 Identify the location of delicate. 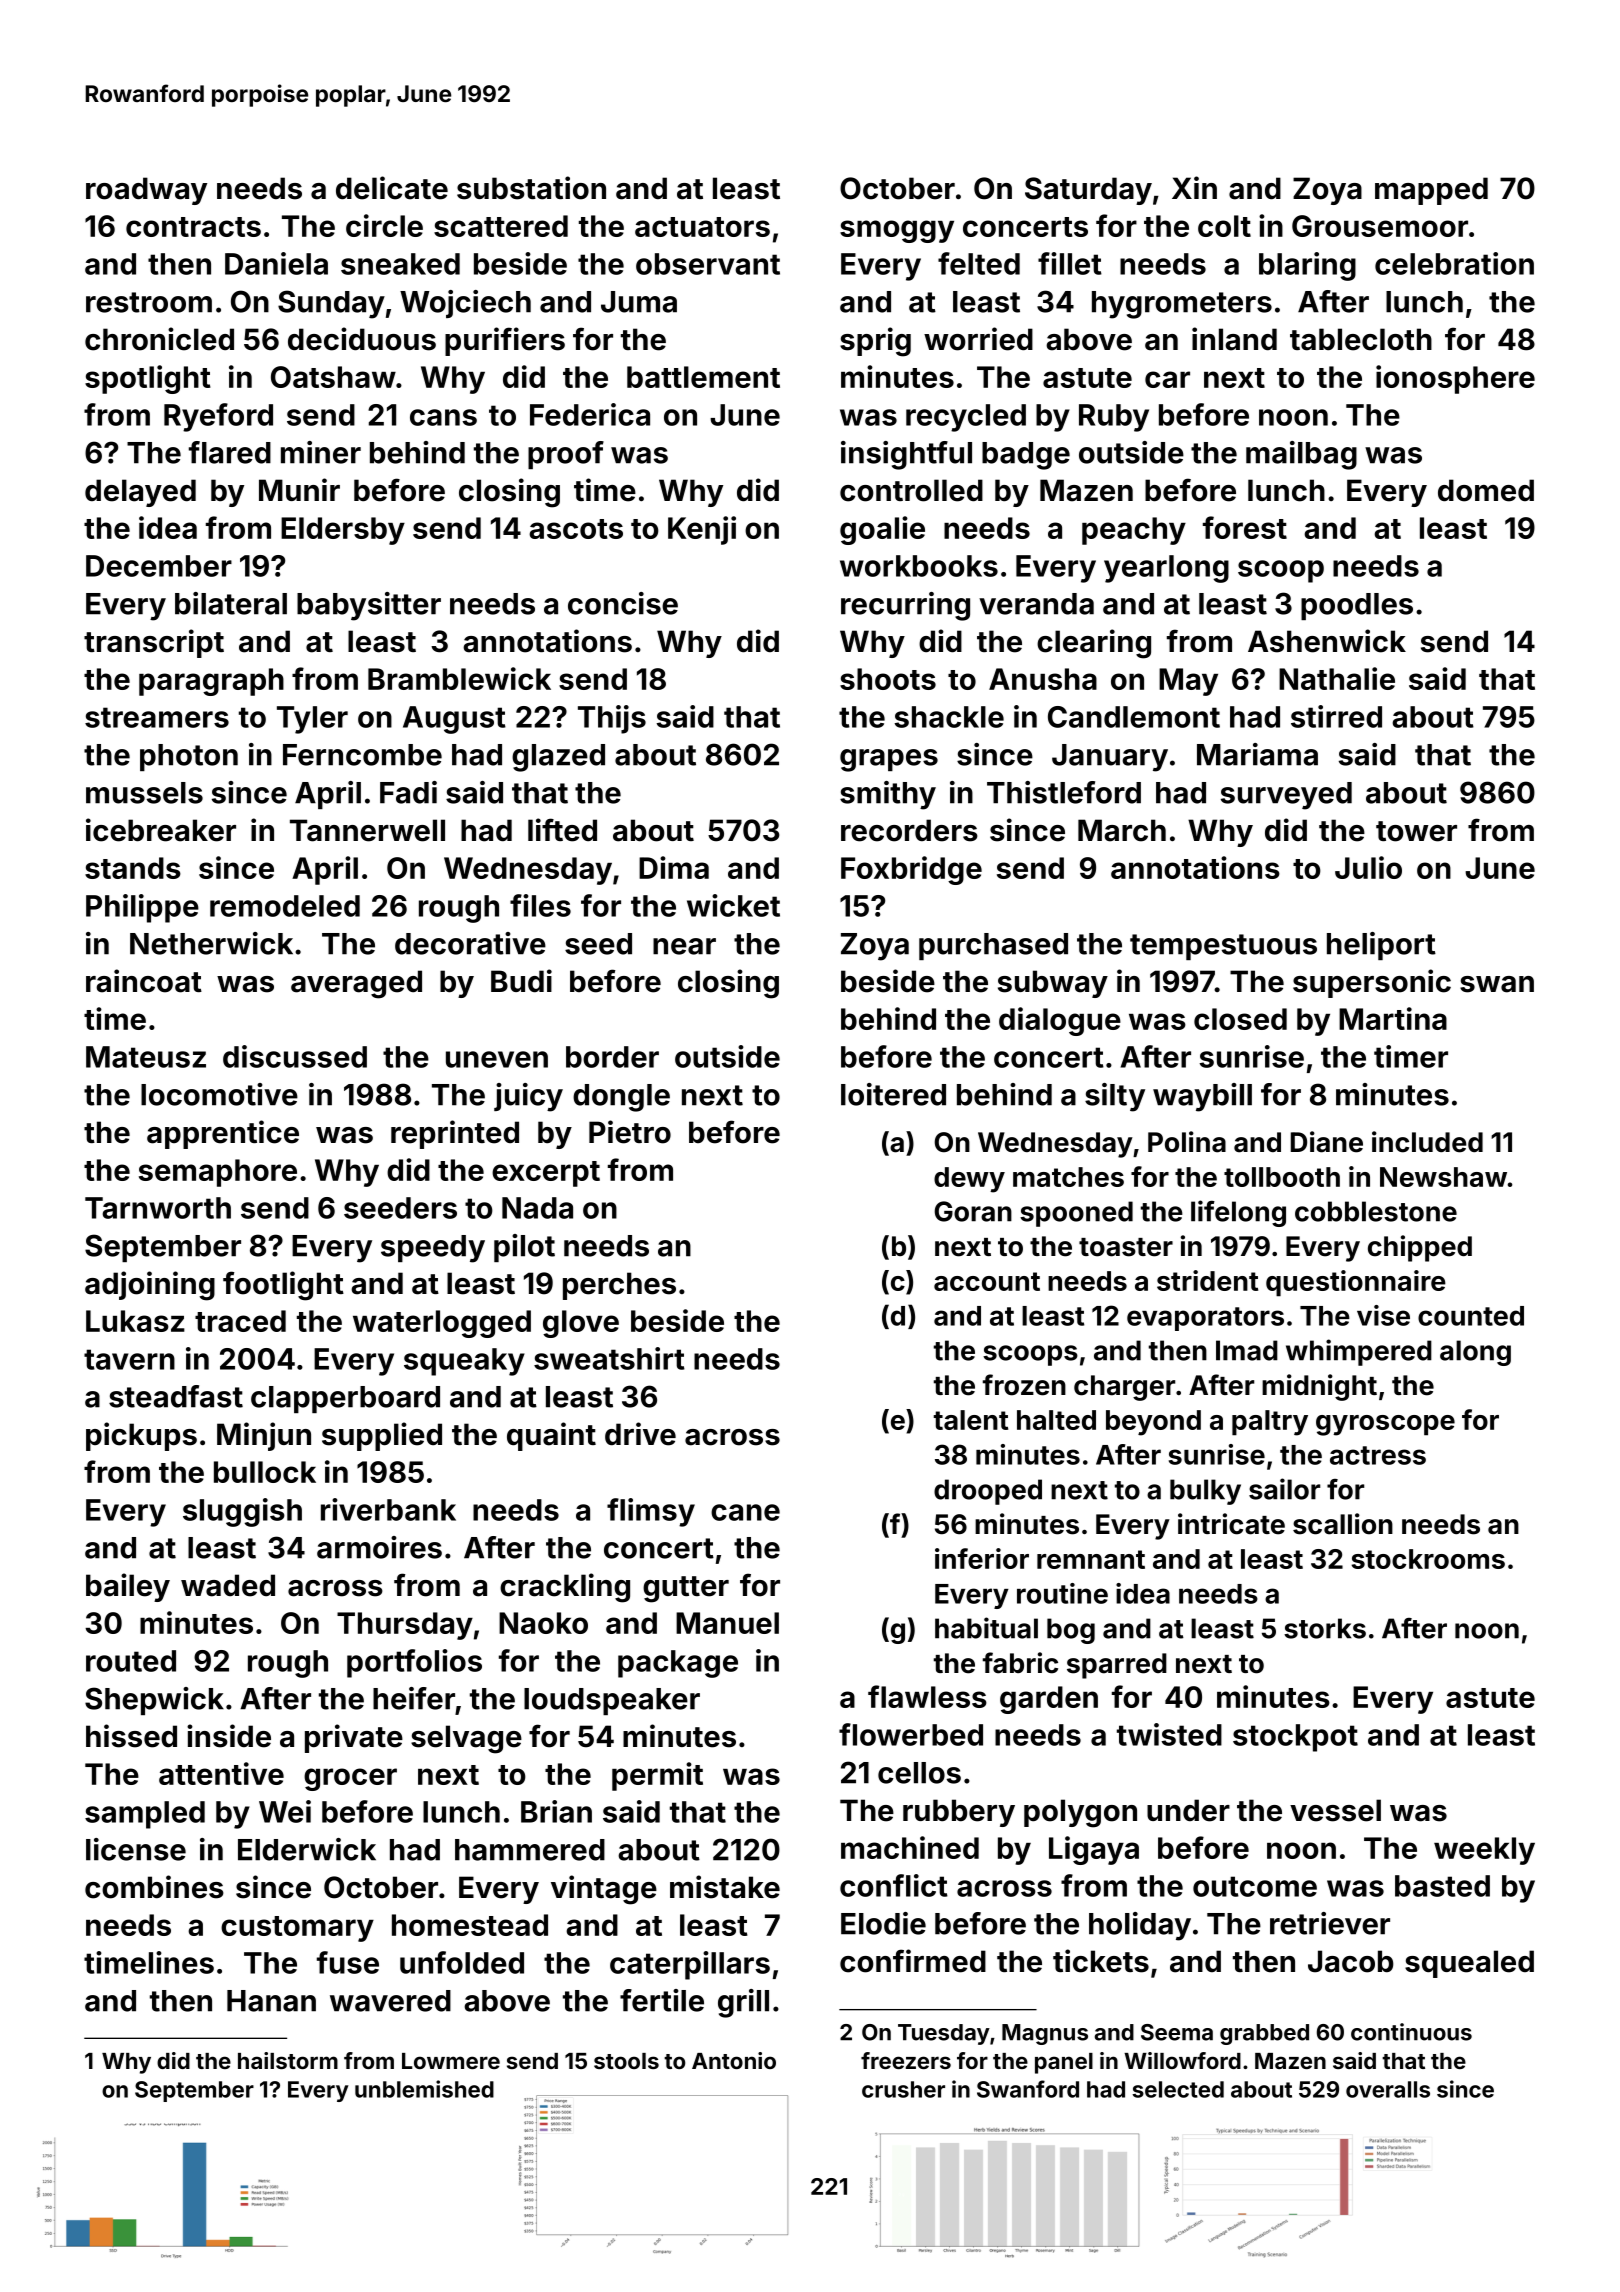
(392, 188).
